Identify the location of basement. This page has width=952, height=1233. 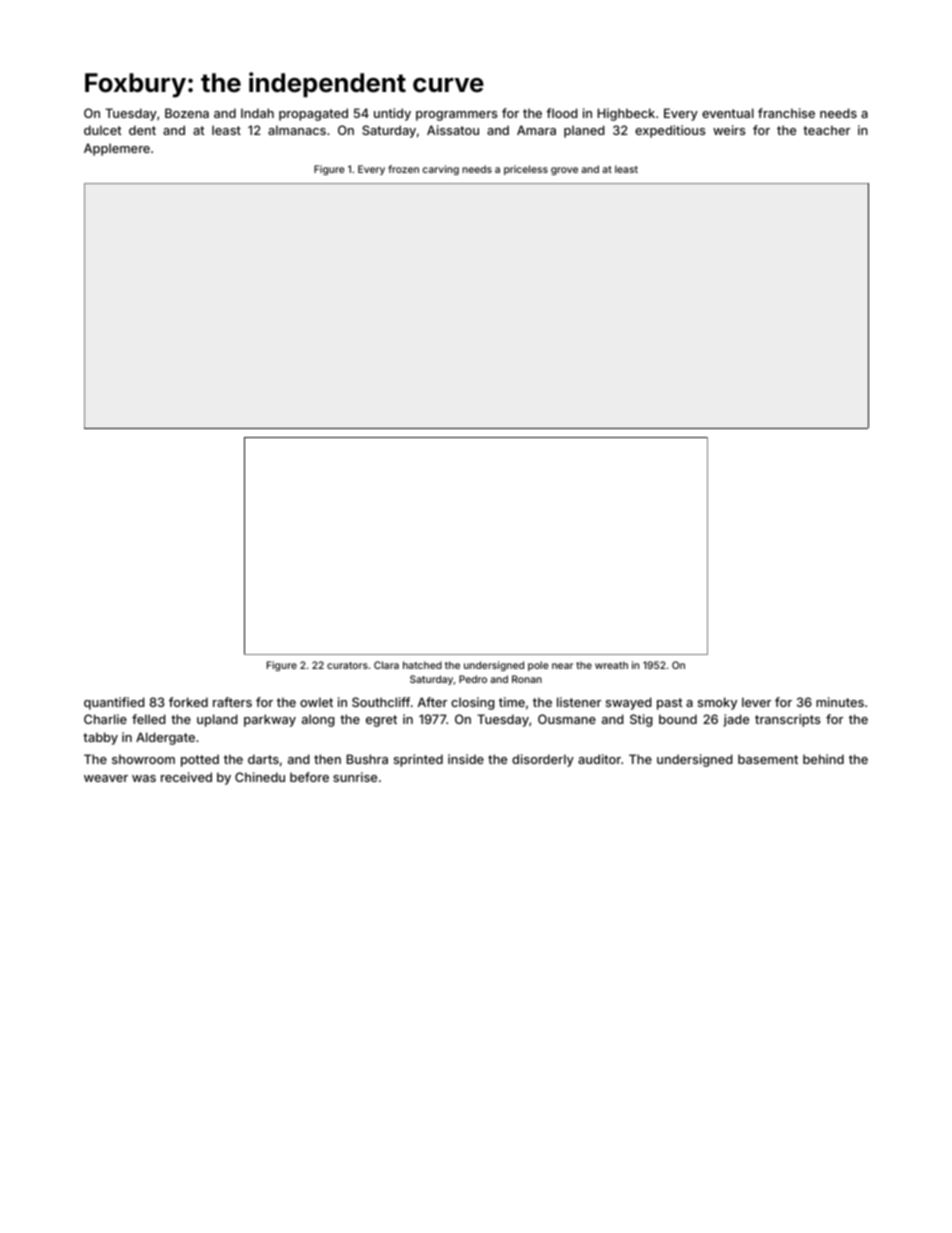
(768, 759).
